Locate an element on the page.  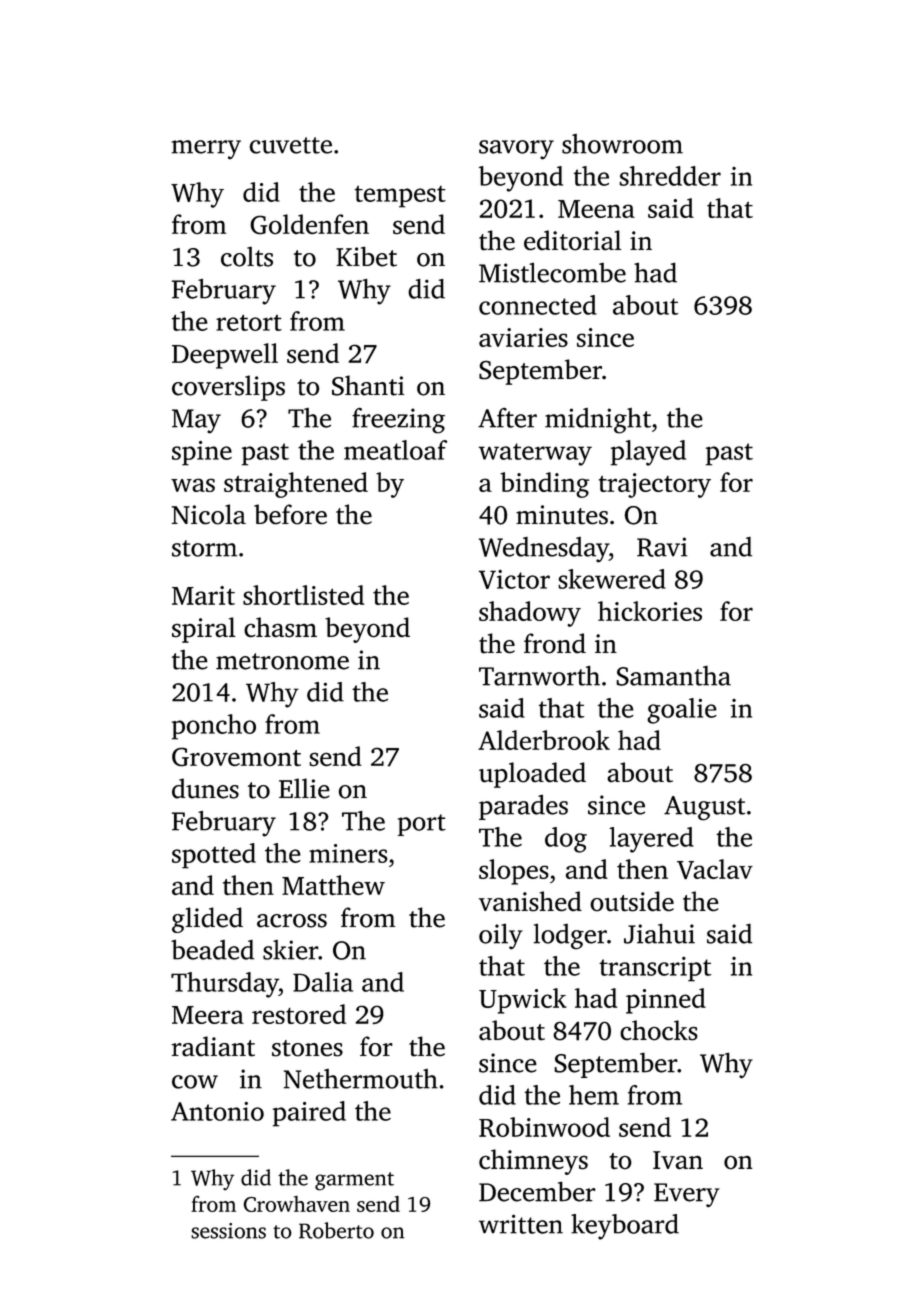
After is located at coordinates (507, 418).
